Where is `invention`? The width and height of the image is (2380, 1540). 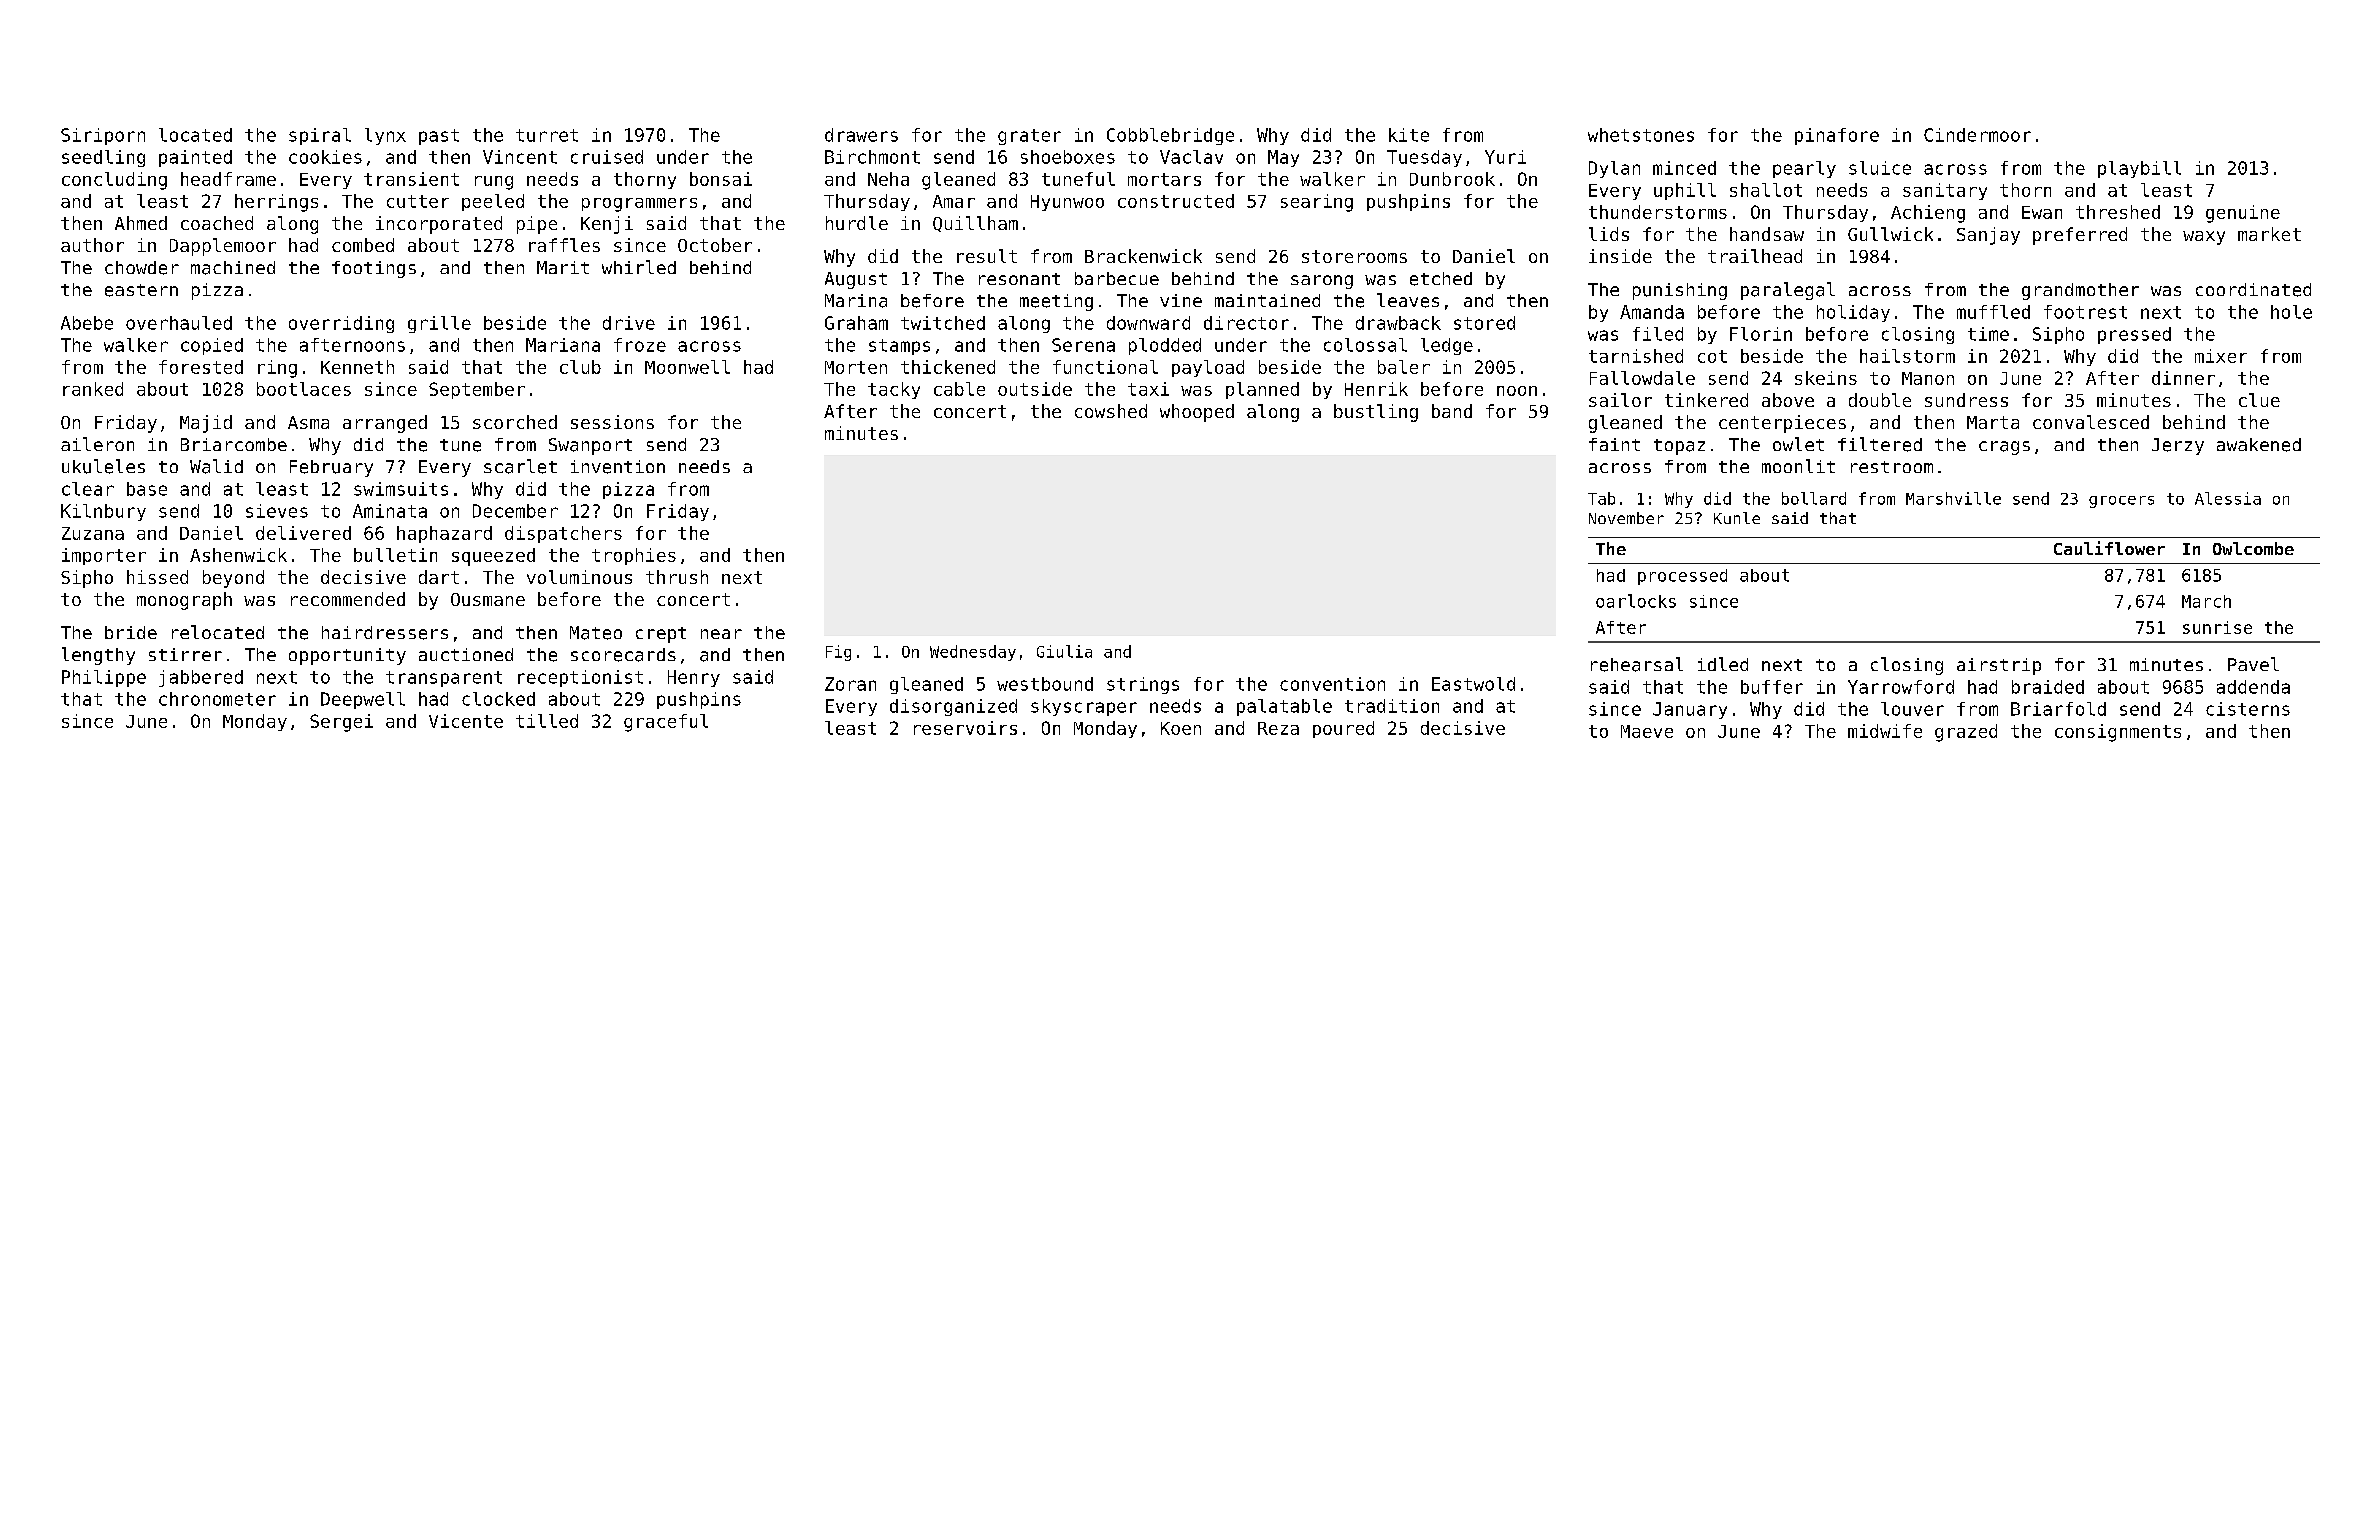
invention is located at coordinates (618, 467).
